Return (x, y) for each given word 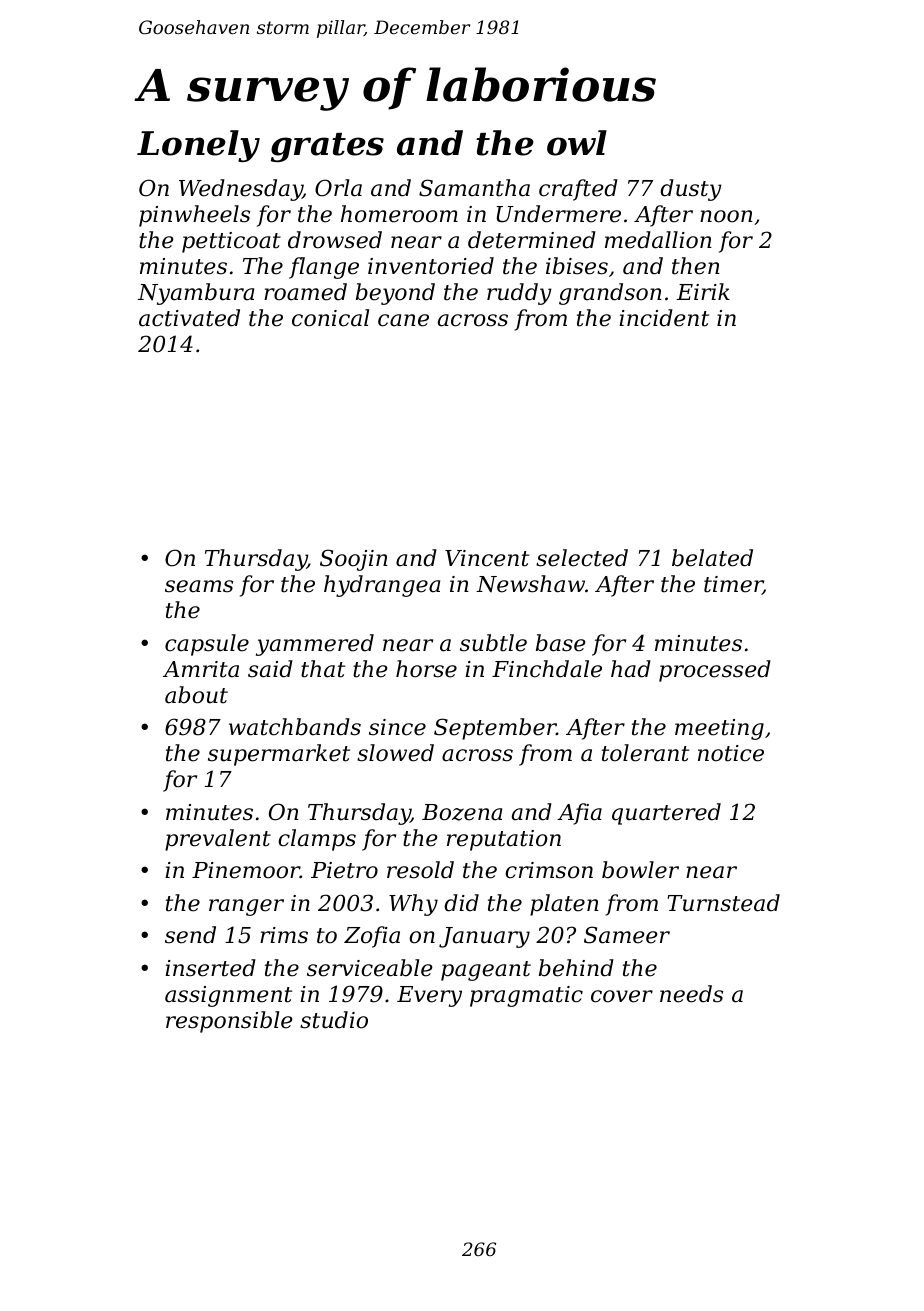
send (190, 935)
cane (403, 320)
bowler (640, 870)
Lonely (198, 146)
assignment (228, 996)
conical (330, 318)
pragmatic (526, 996)
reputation (504, 840)
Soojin (354, 560)
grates (327, 147)
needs (691, 994)
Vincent (487, 558)
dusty (691, 190)
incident (664, 318)
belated (712, 558)
